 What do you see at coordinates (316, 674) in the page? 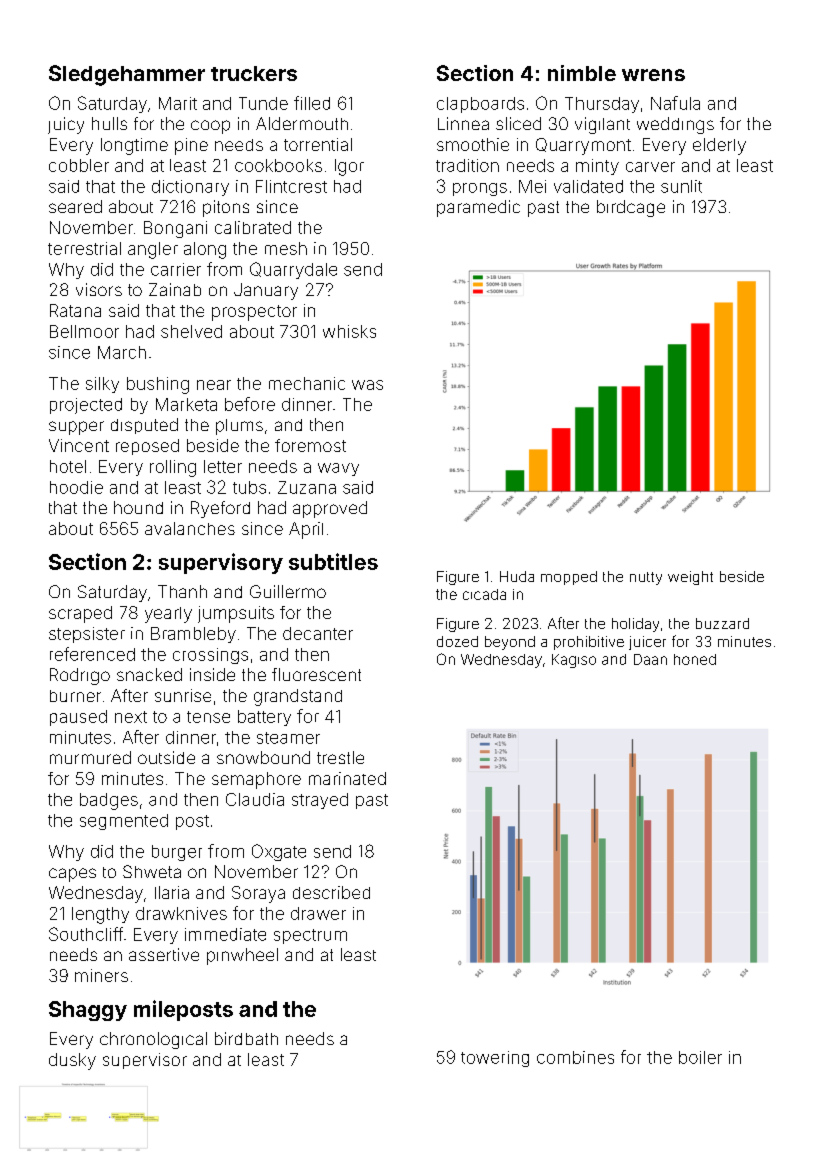
I see `fluorescent` at bounding box center [316, 674].
